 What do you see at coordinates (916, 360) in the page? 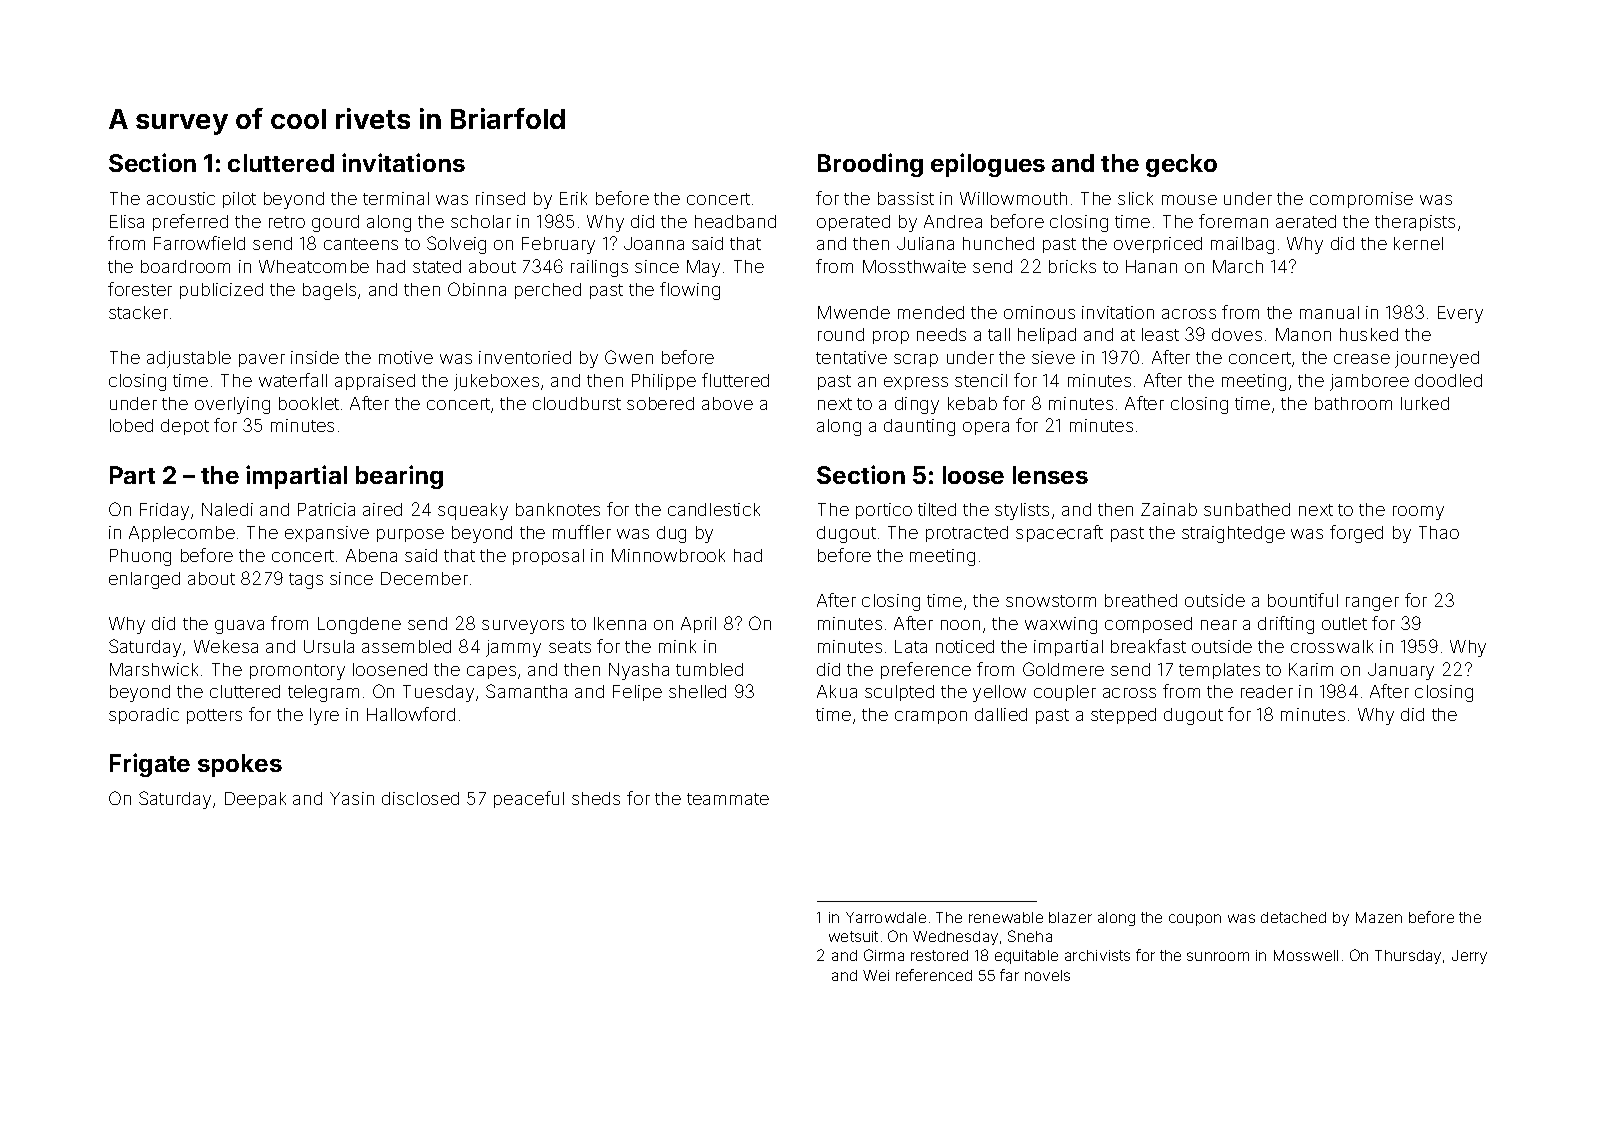
I see `scrap` at bounding box center [916, 360].
